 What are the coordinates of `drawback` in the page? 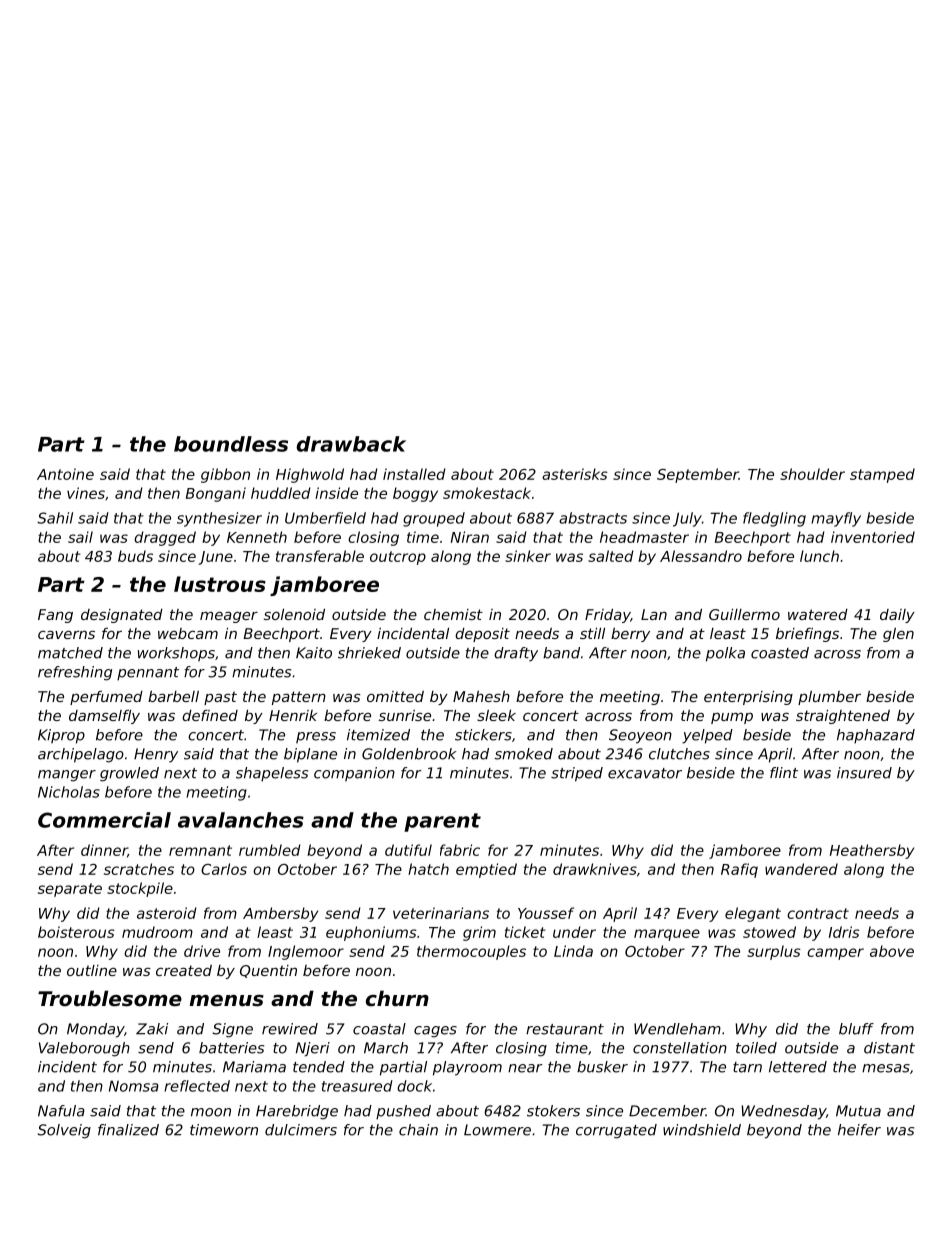 It's located at (351, 444).
